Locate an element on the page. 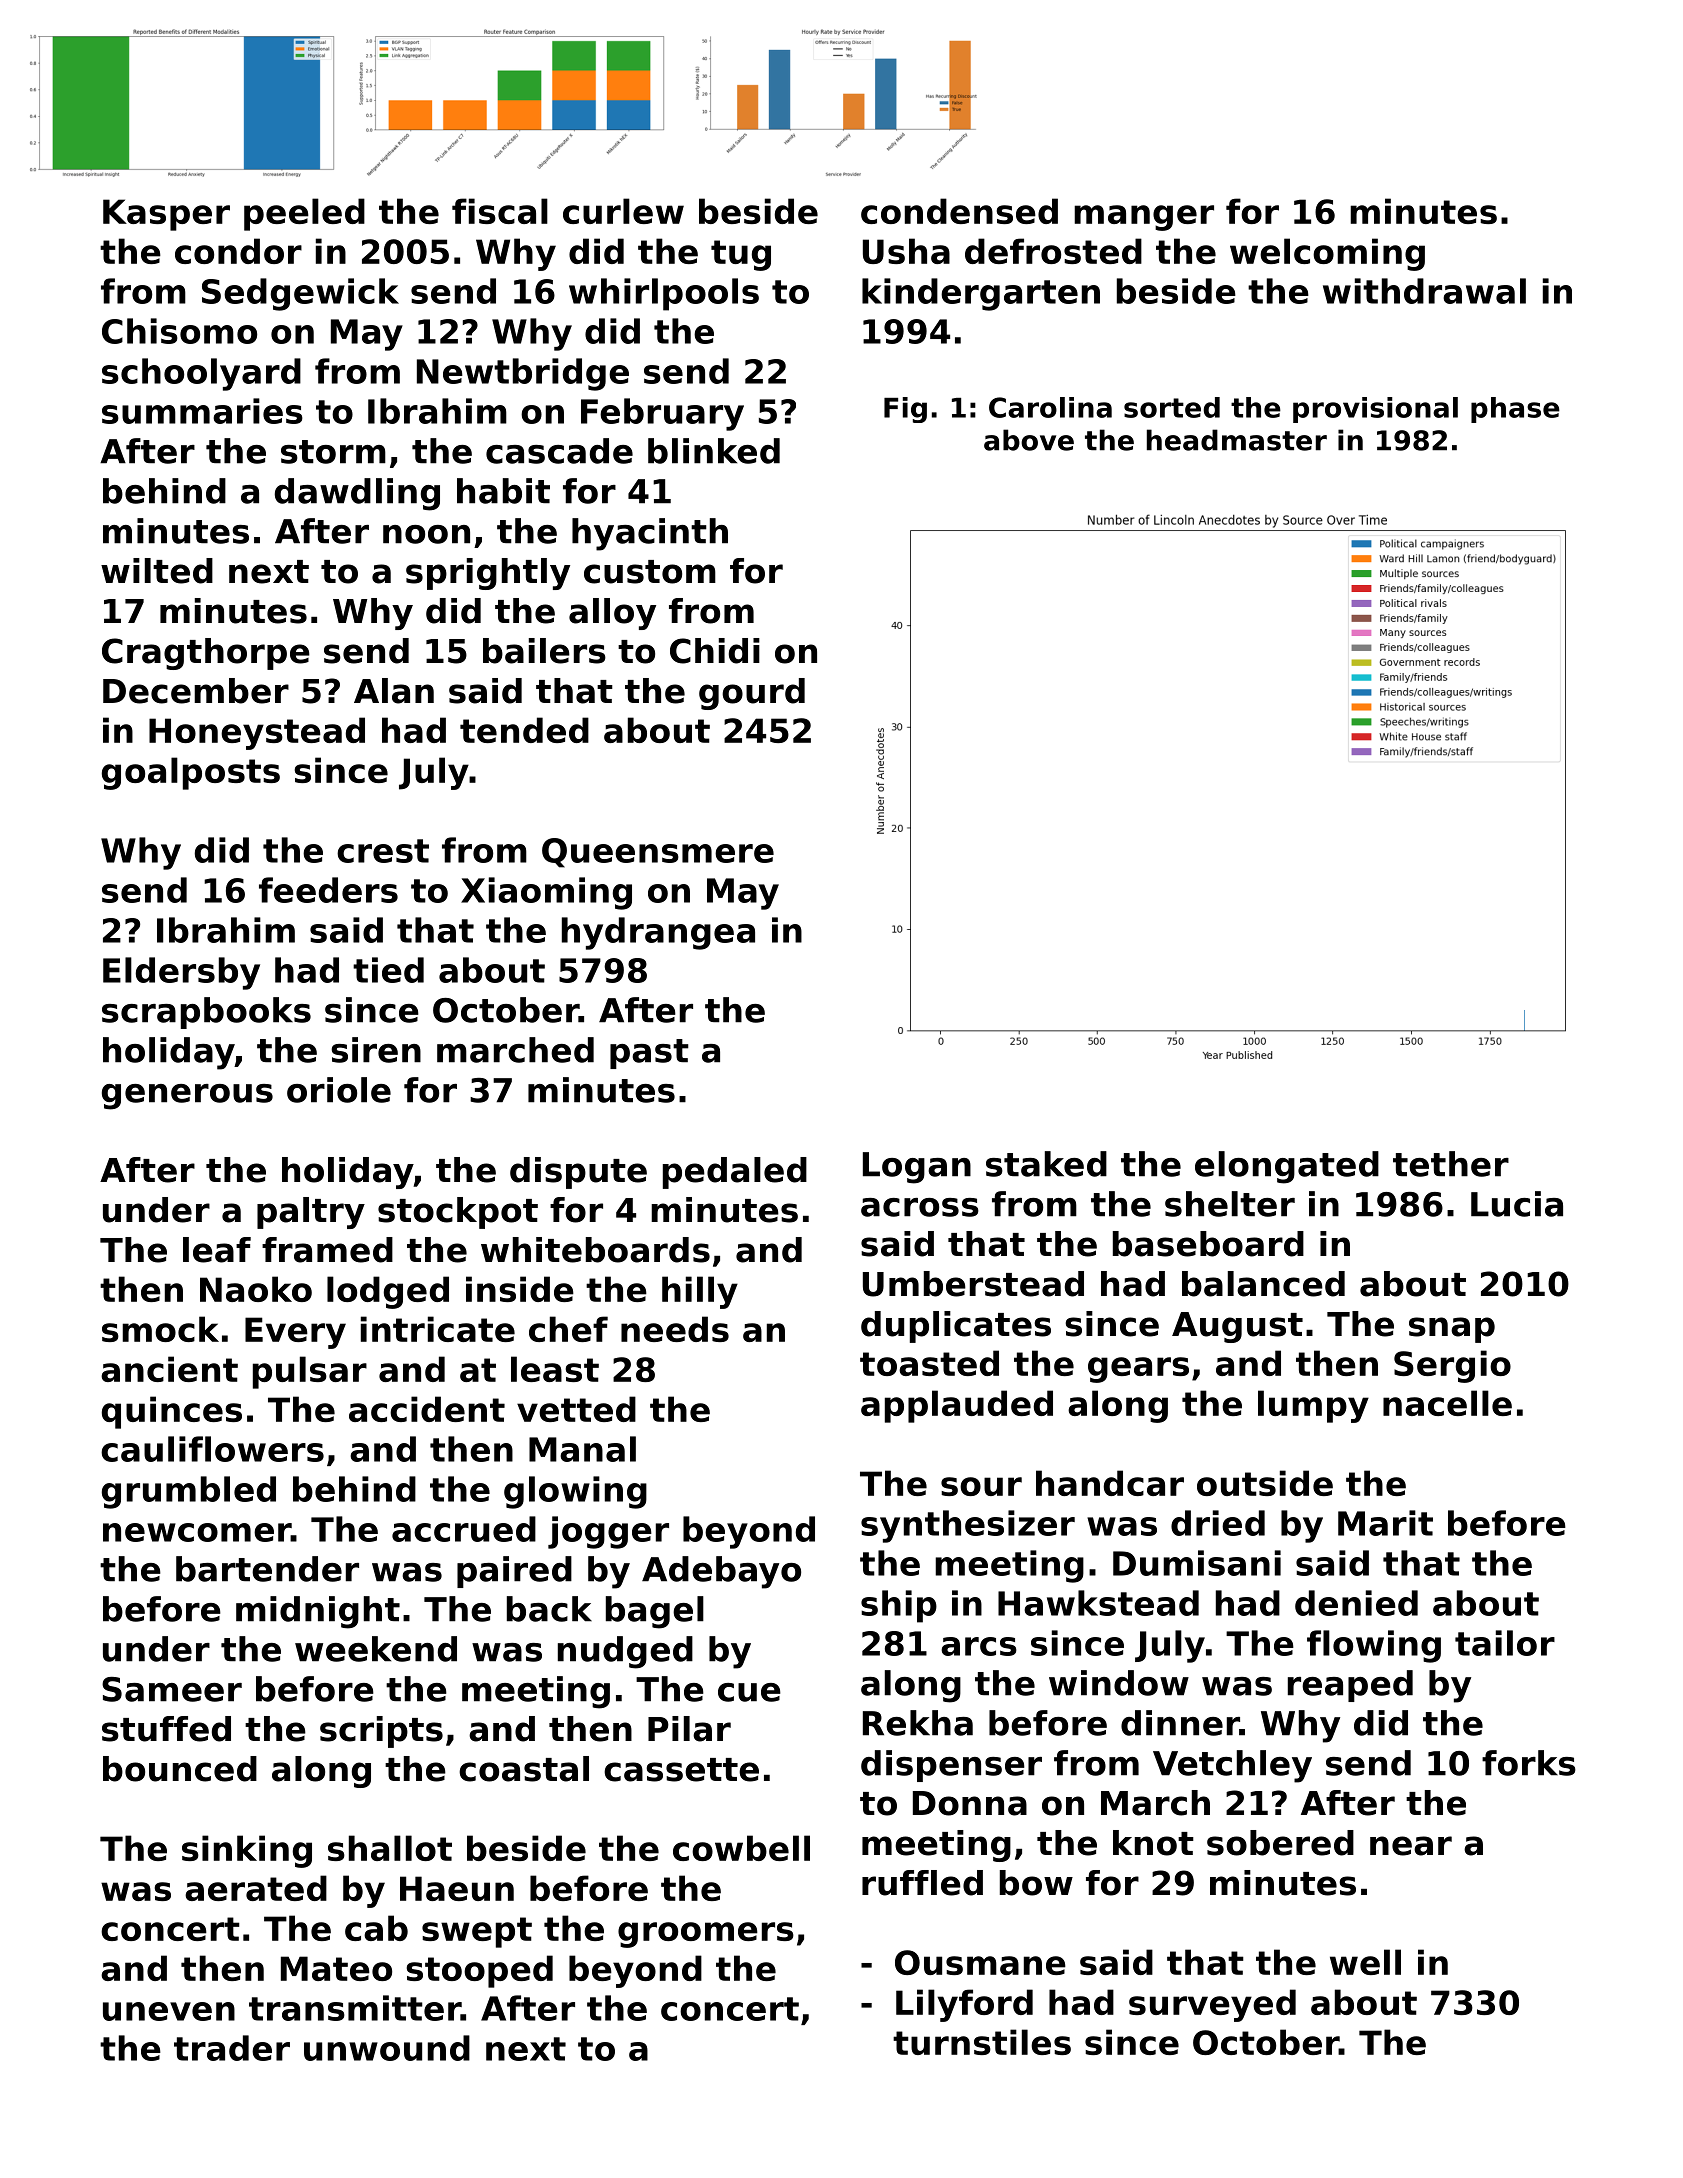 This page has width=1683, height=2178. elongated is located at coordinates (1287, 1167).
